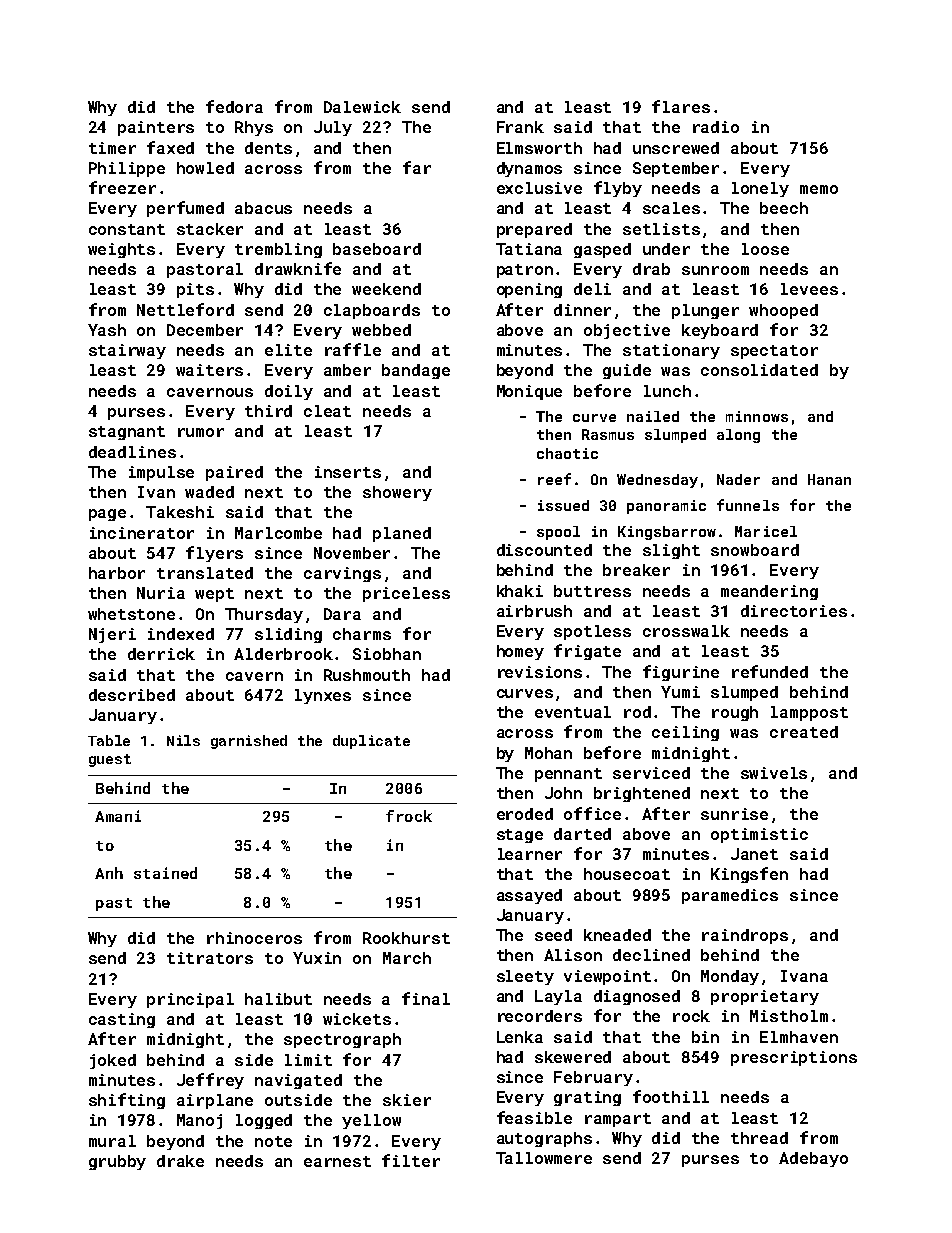 This screenshot has height=1233, width=952. What do you see at coordinates (199, 1121) in the screenshot?
I see `Manoj` at bounding box center [199, 1121].
